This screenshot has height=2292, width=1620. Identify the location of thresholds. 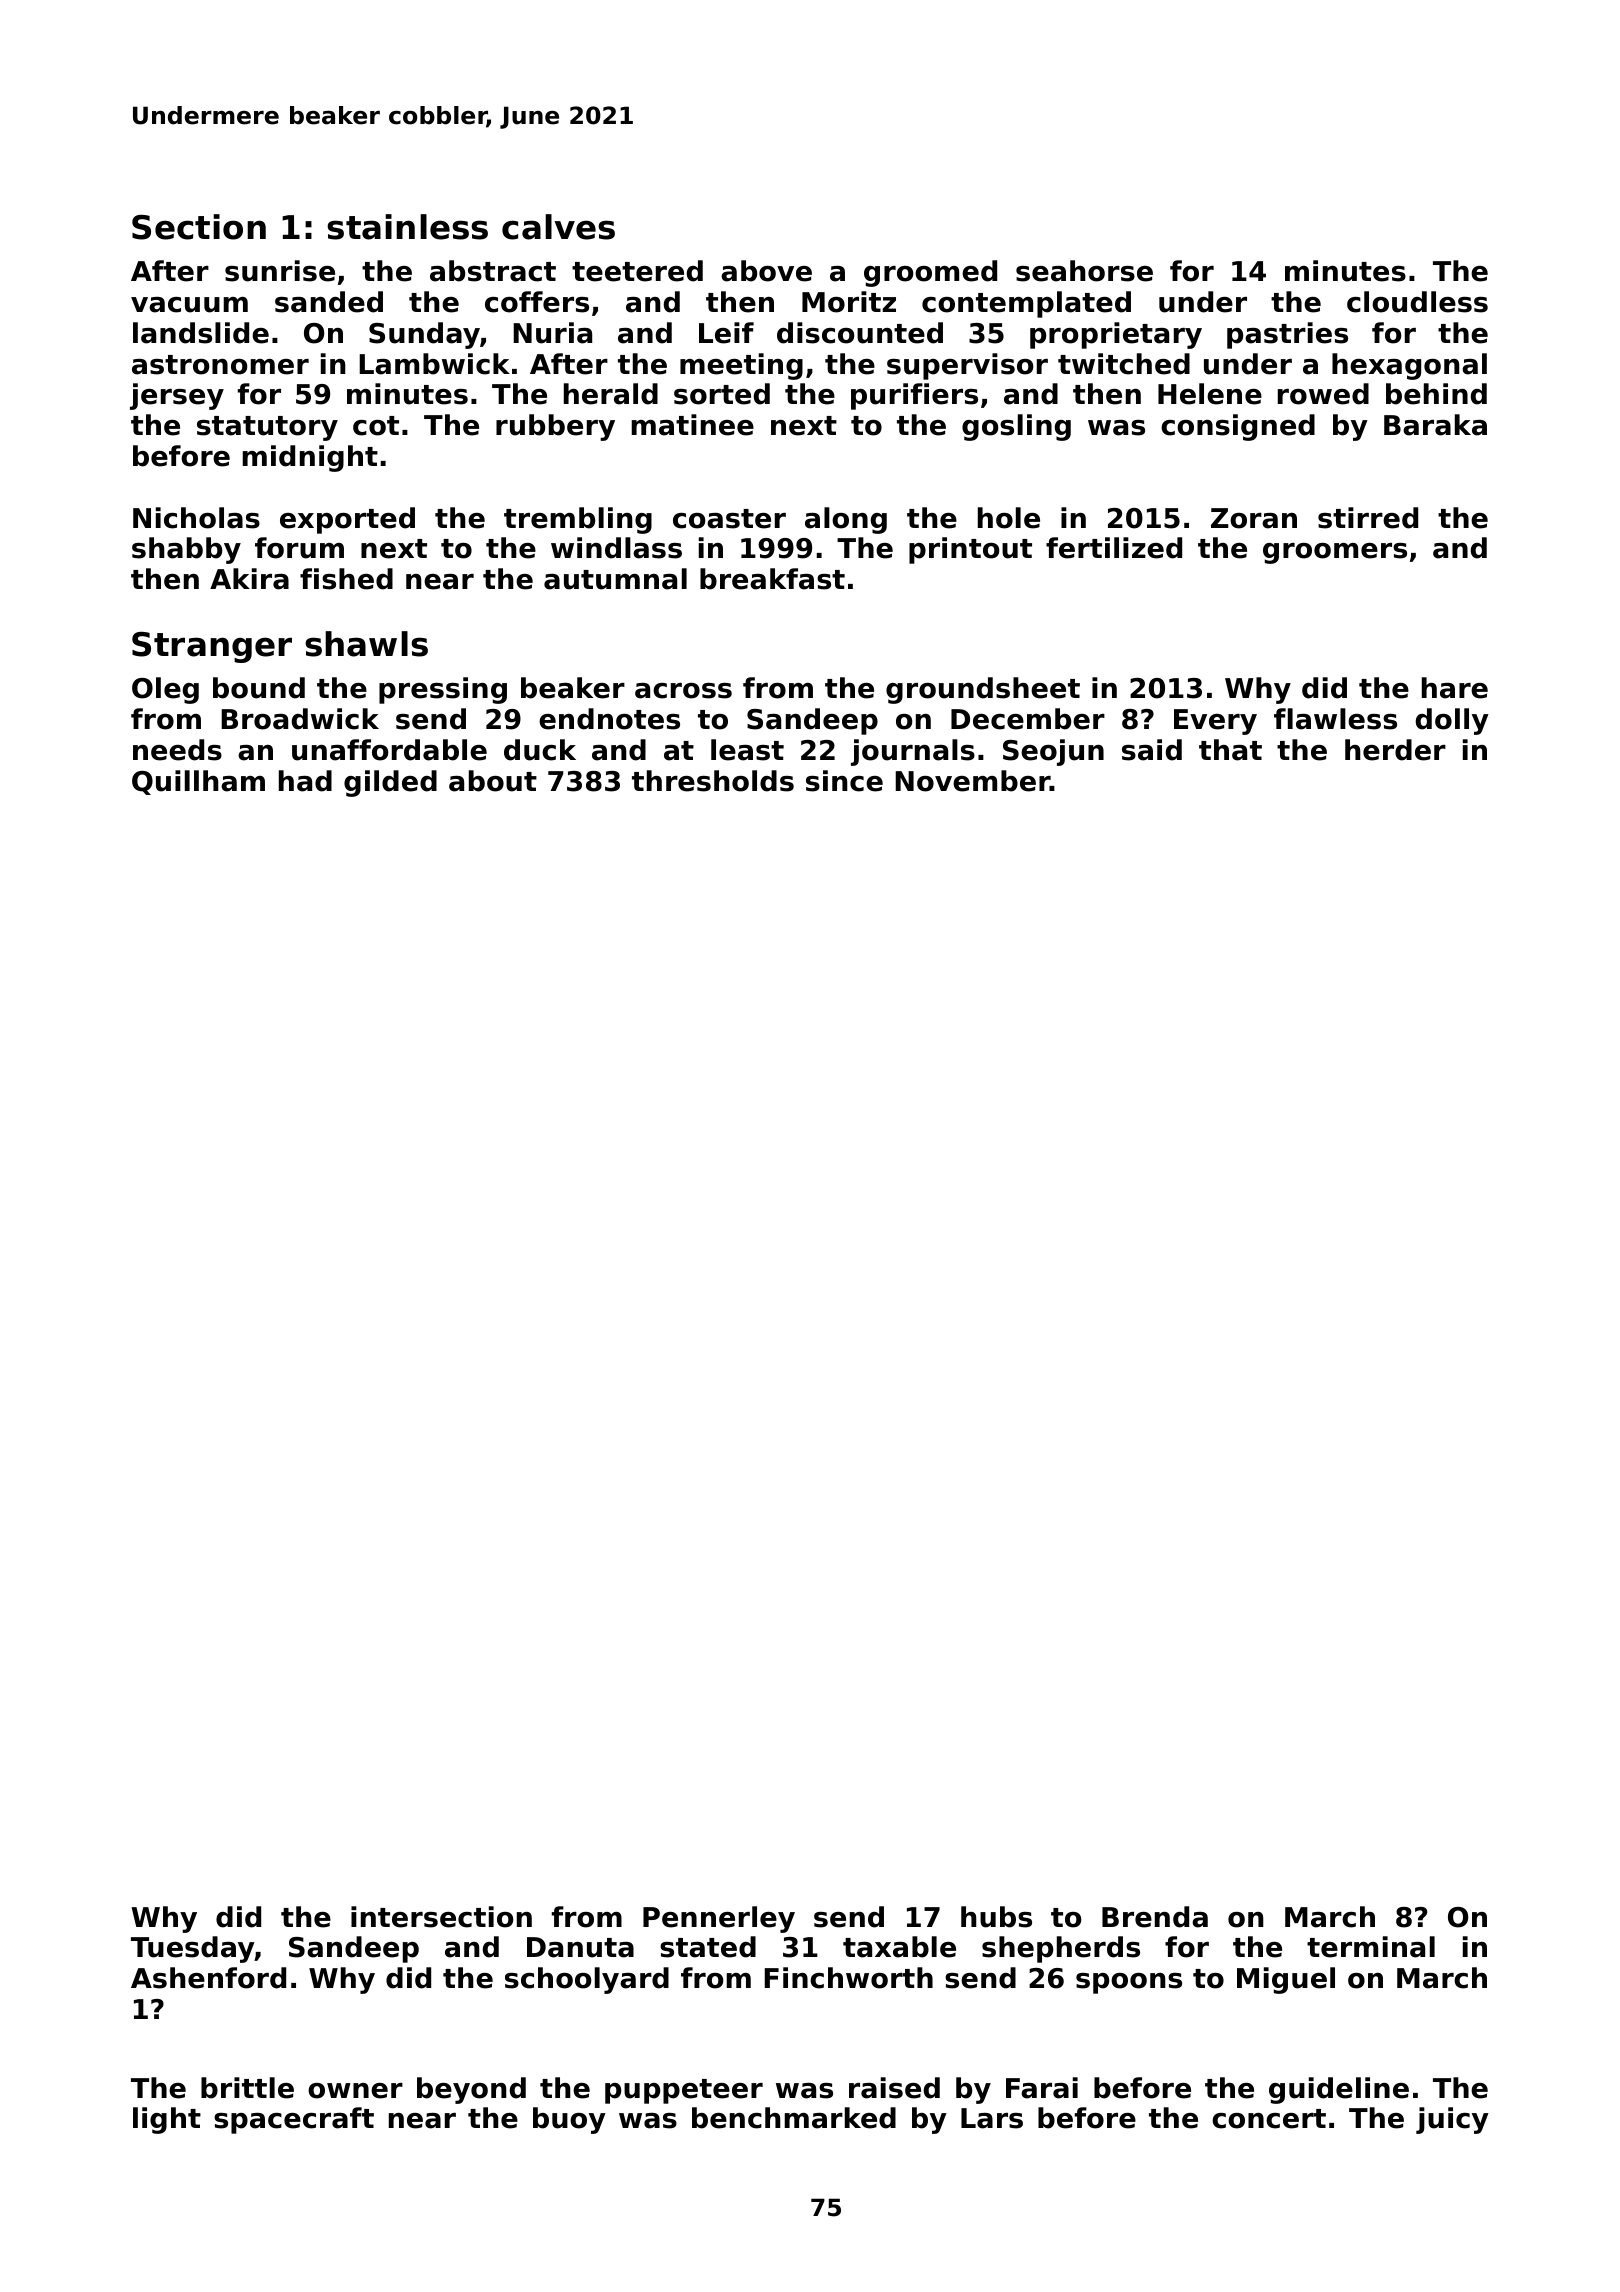
(713, 781).
